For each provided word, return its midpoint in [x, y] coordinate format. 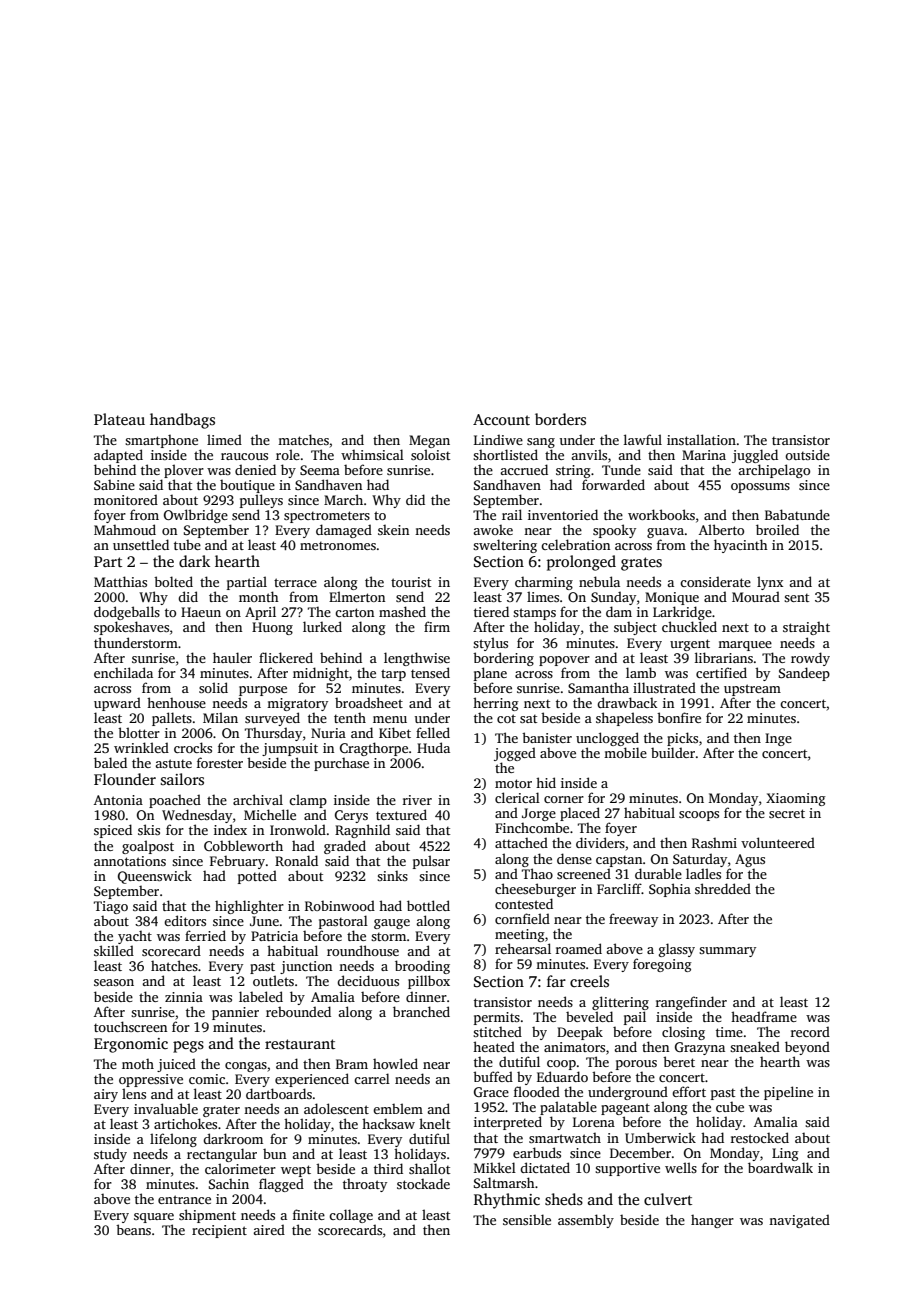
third [388, 1168]
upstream [752, 690]
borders [560, 419]
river [417, 800]
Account [501, 419]
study [110, 1155]
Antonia [118, 800]
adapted [118, 456]
